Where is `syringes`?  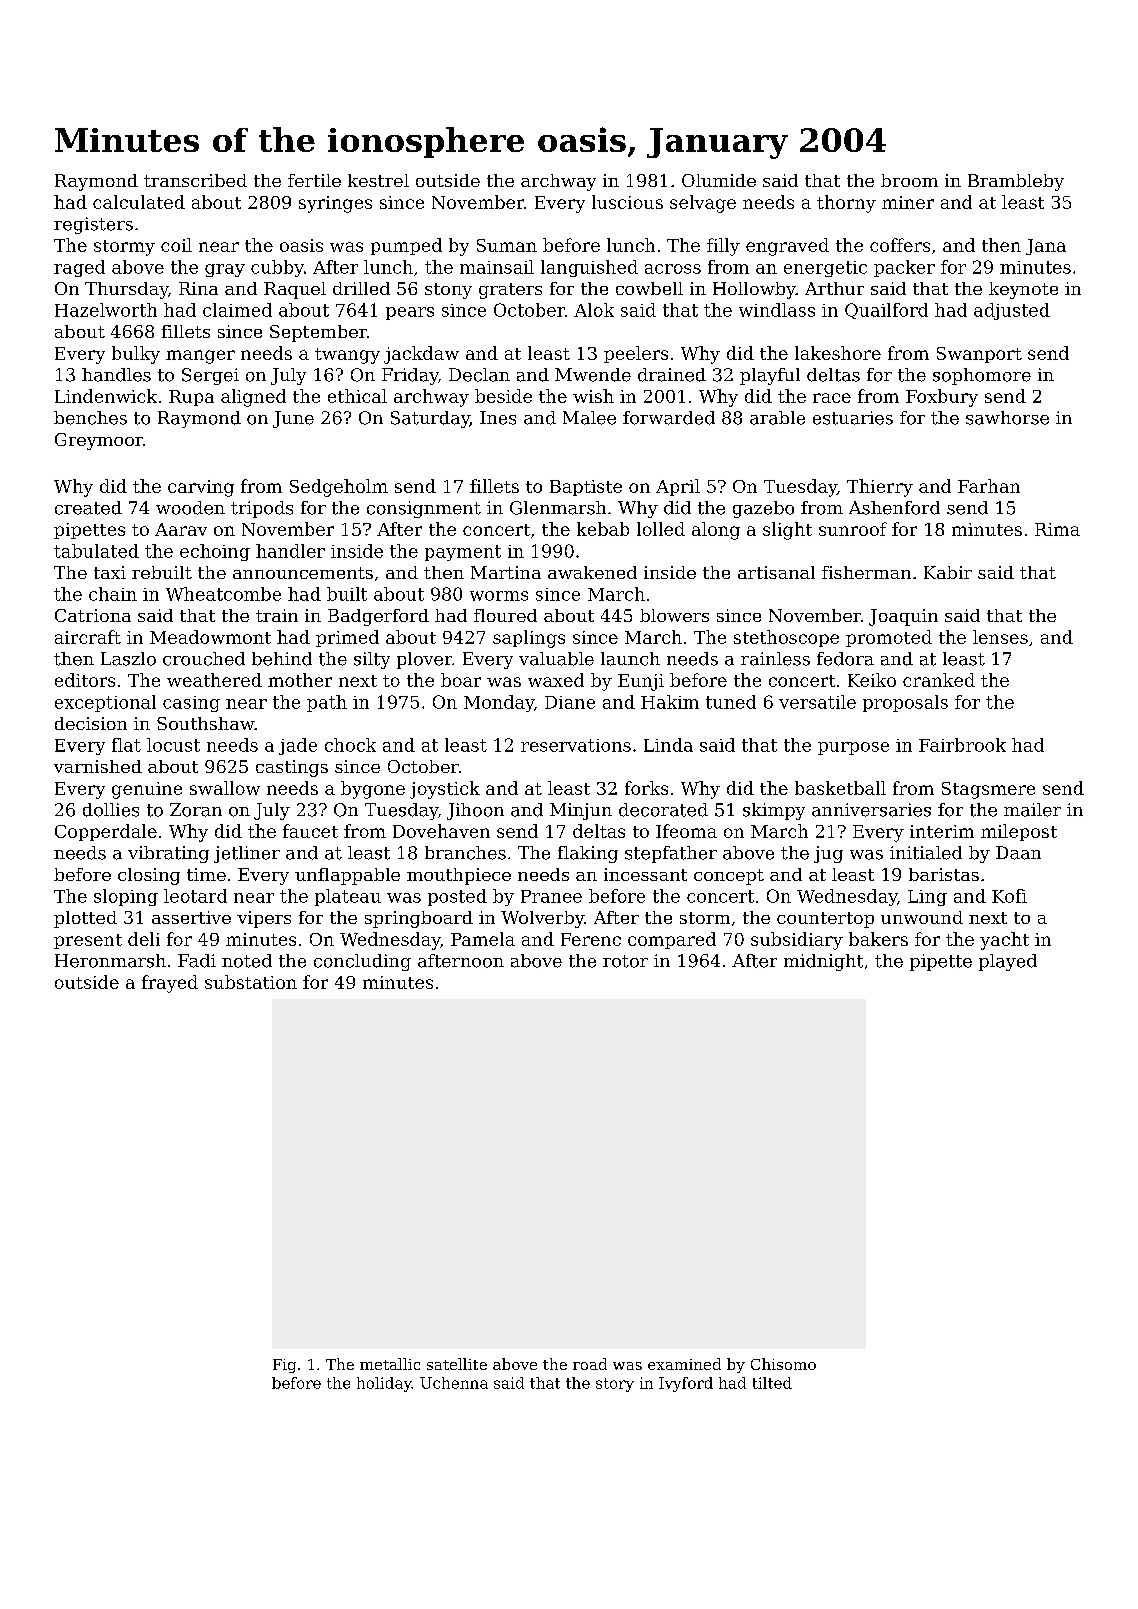 syringes is located at coordinates (335, 204).
